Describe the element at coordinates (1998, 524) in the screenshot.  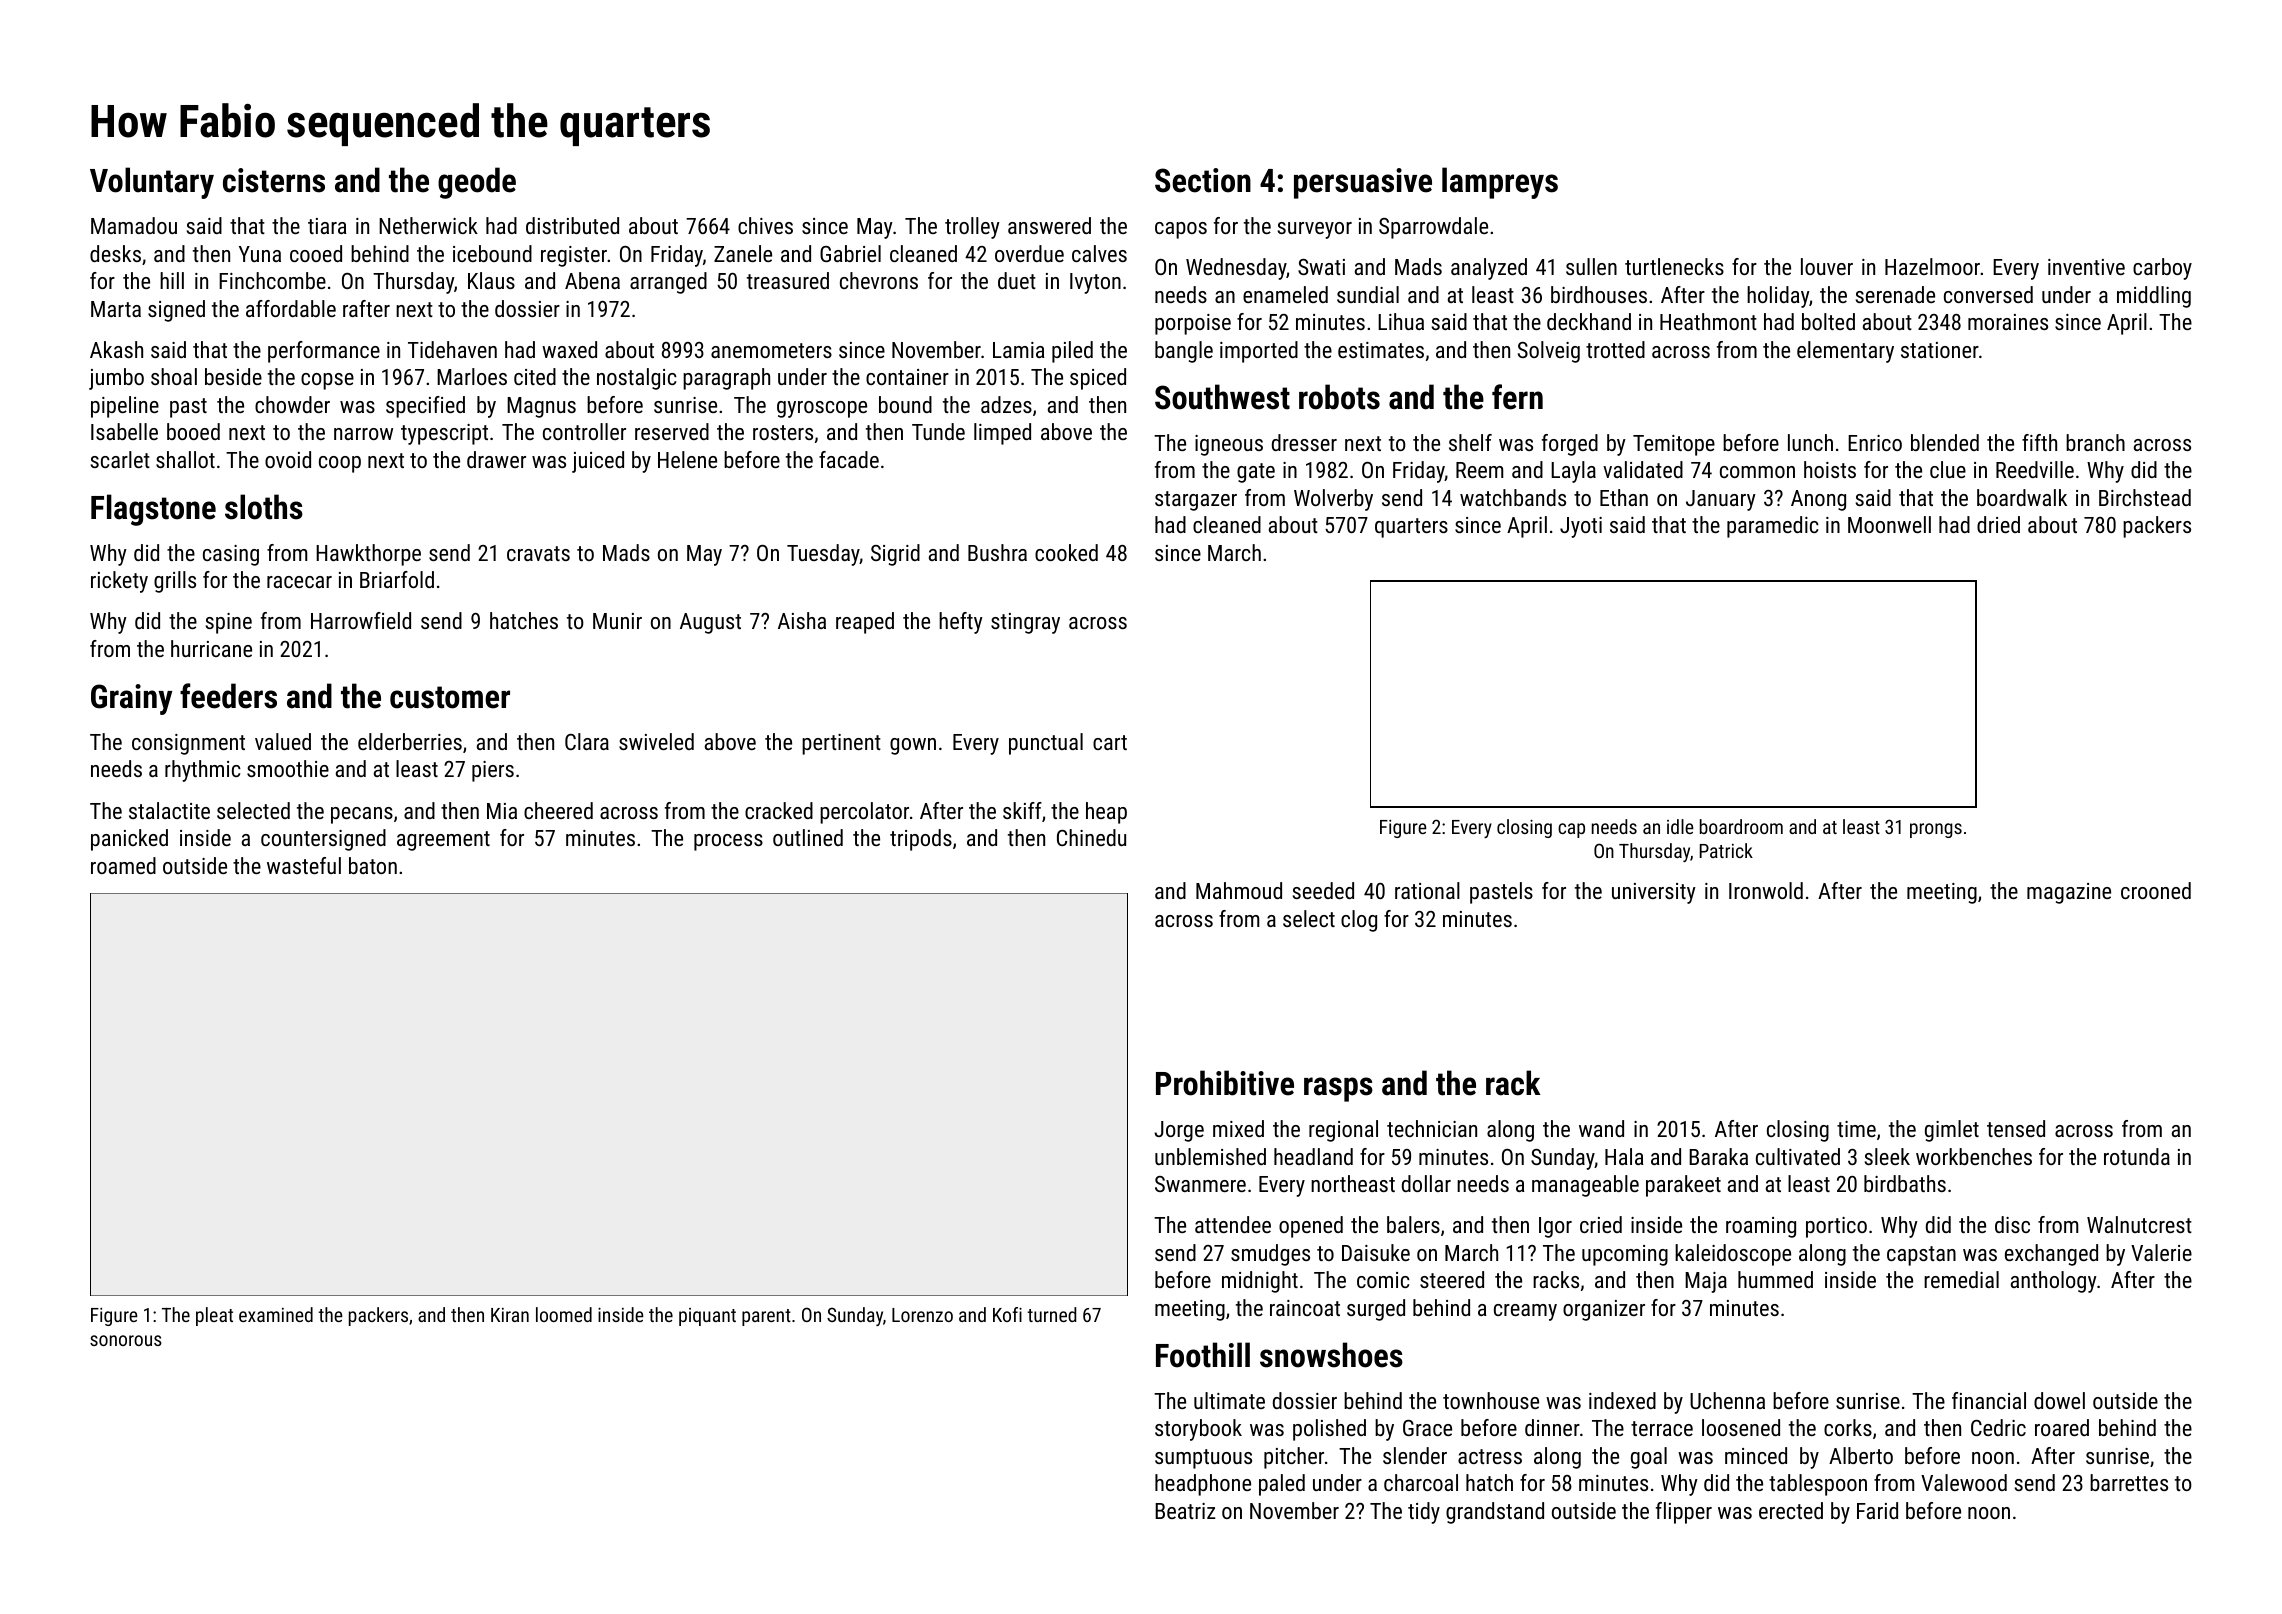
I see `dried` at that location.
